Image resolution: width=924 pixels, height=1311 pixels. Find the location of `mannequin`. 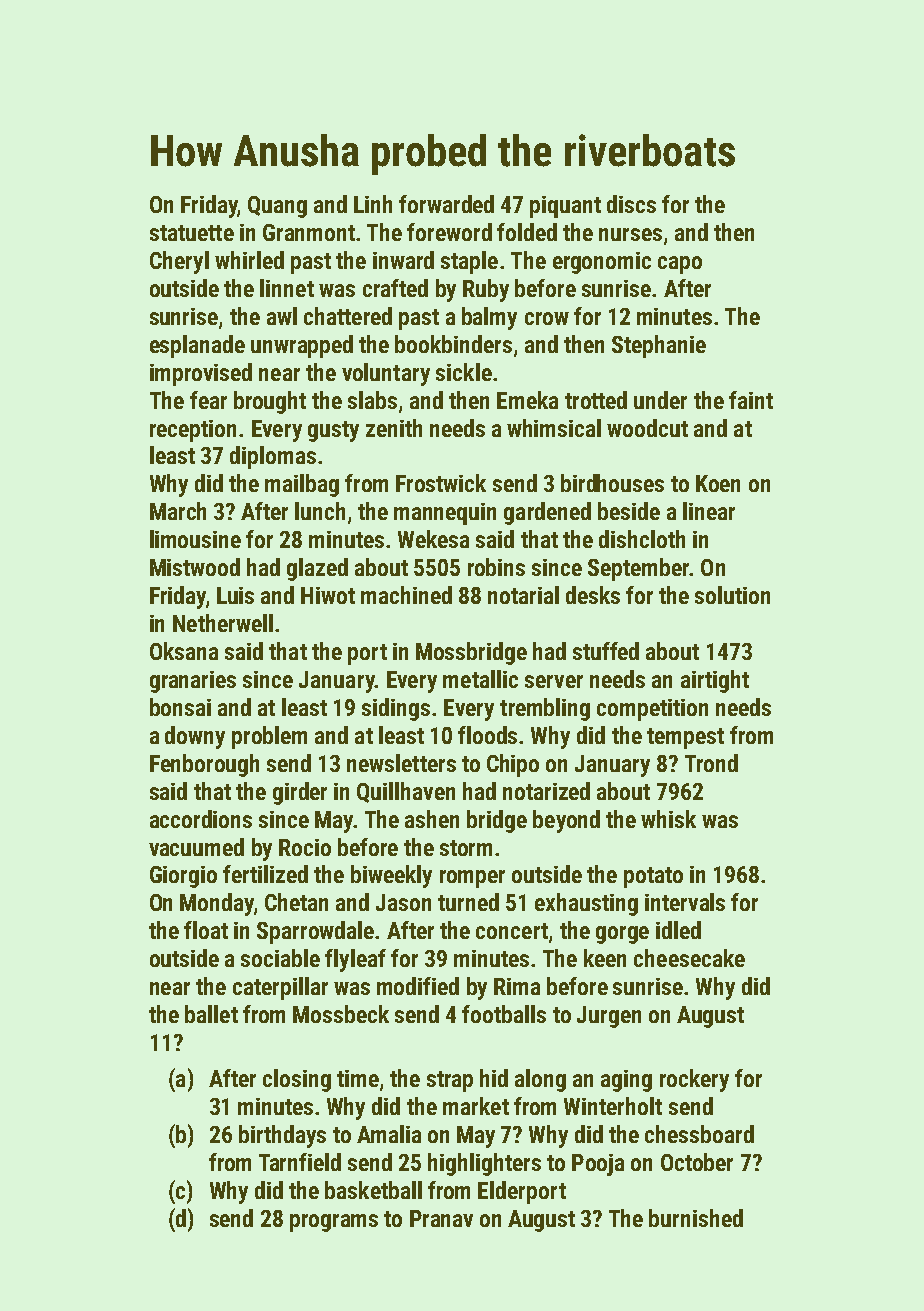

mannequin is located at coordinates (445, 514).
